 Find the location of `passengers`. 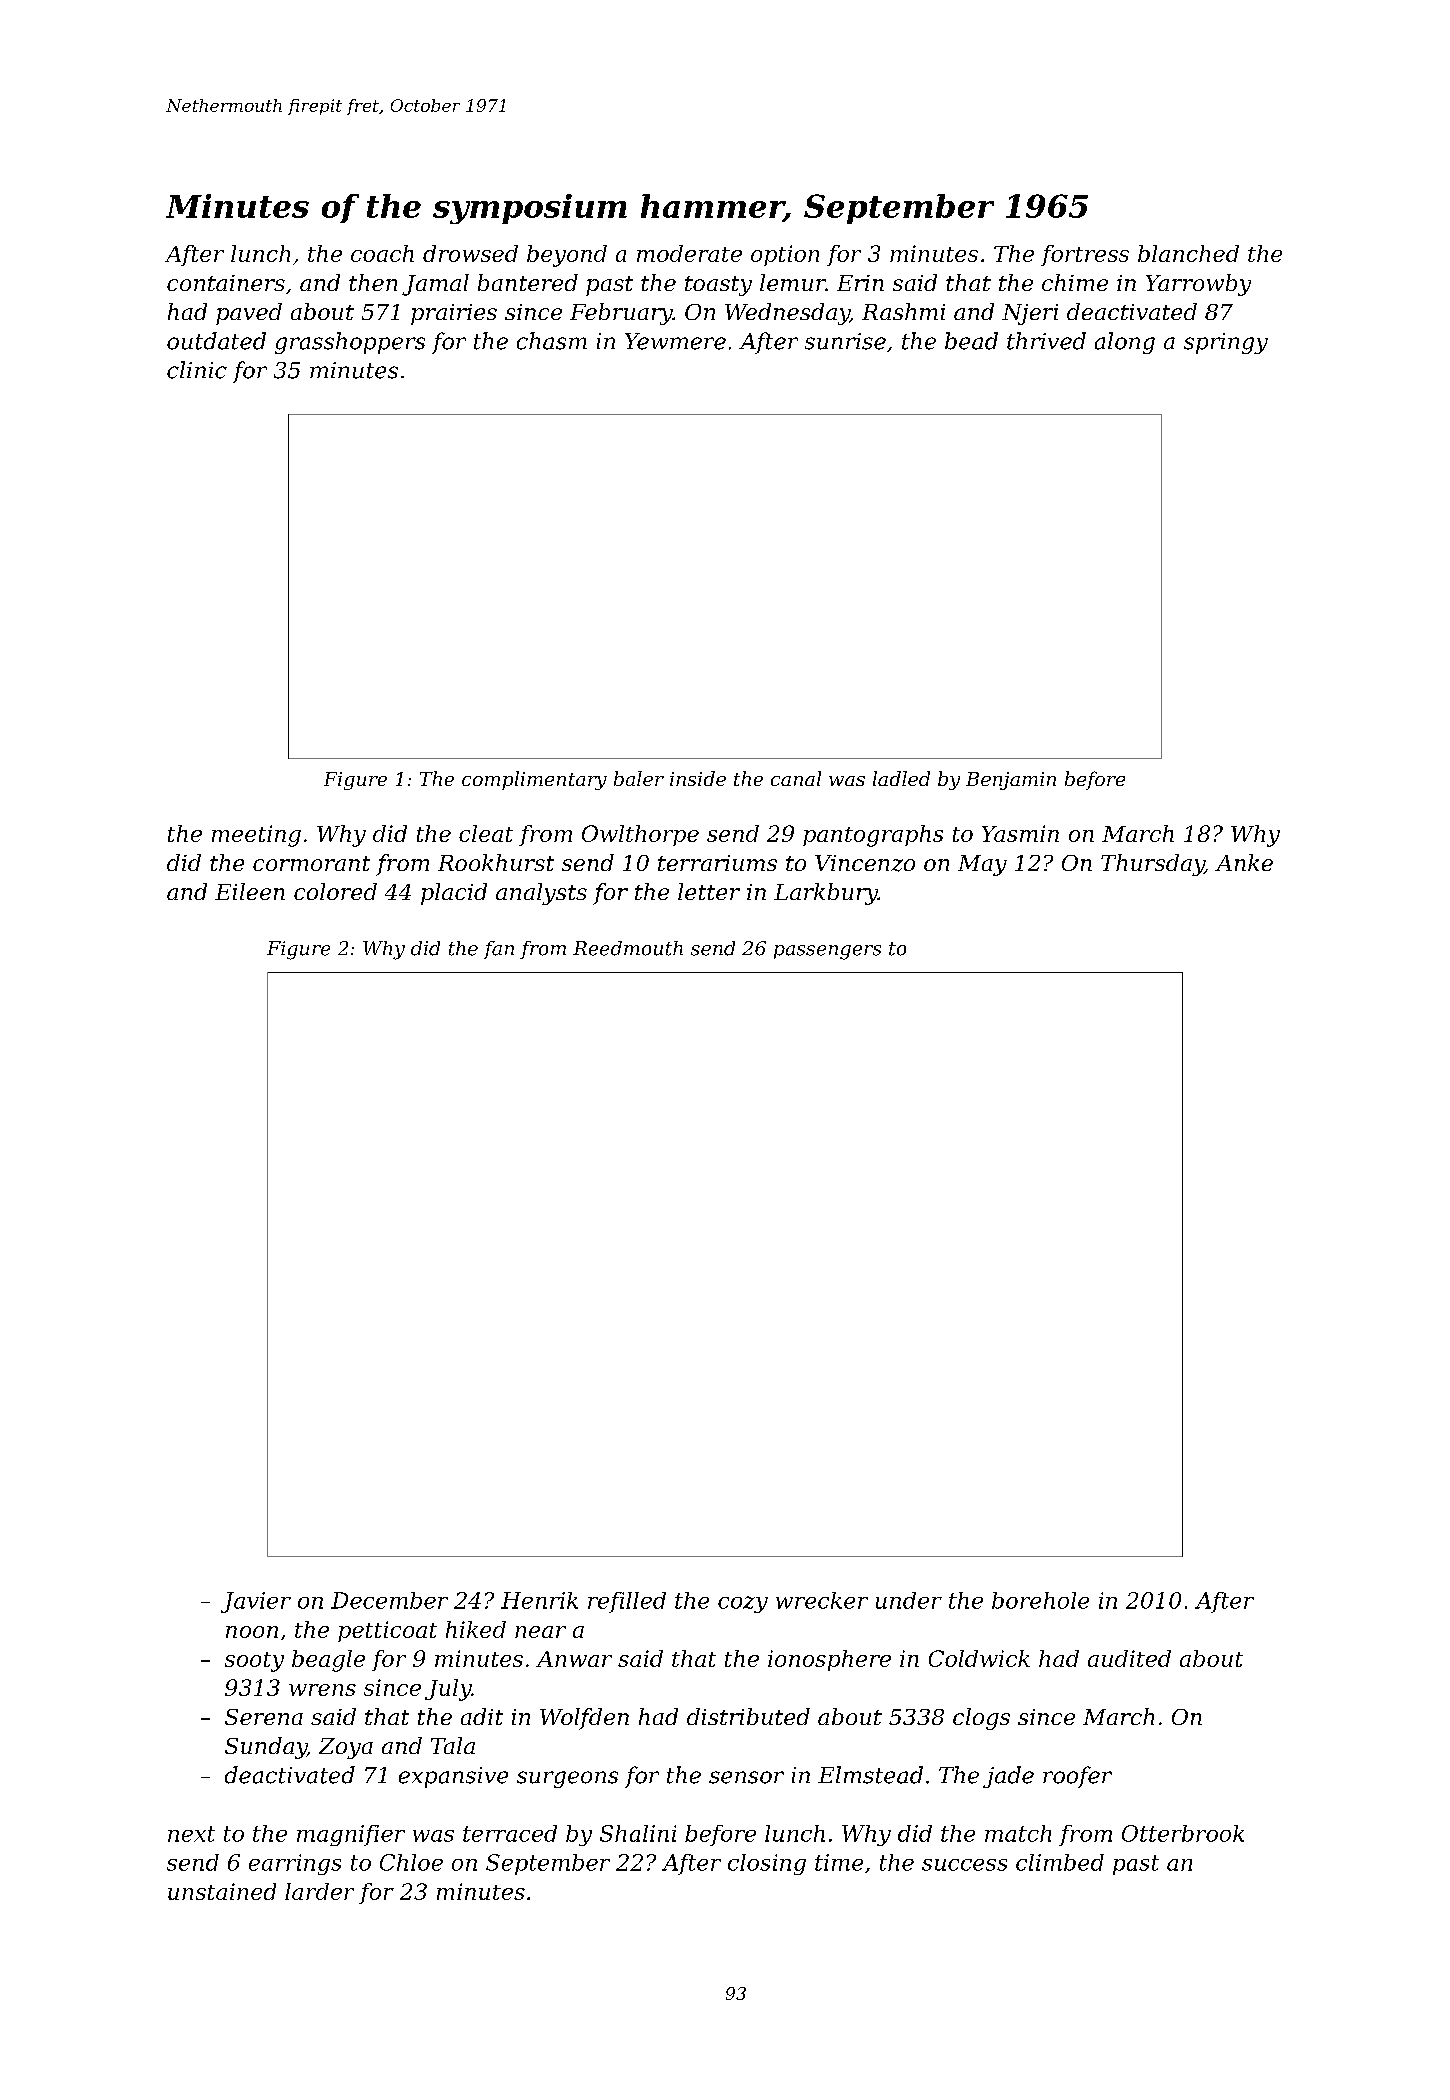

passengers is located at coordinates (827, 952).
